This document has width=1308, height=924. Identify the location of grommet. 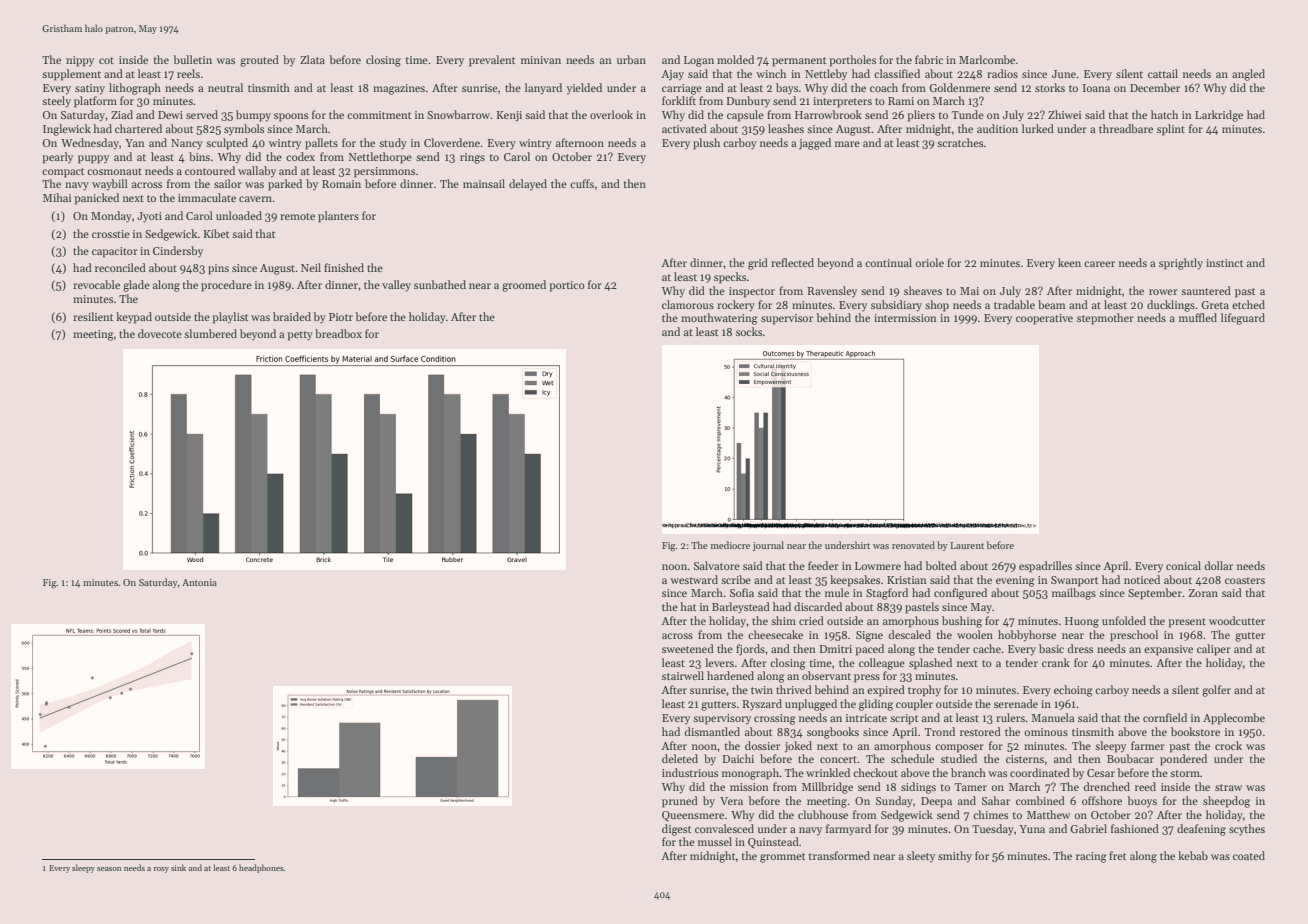
(782, 858).
